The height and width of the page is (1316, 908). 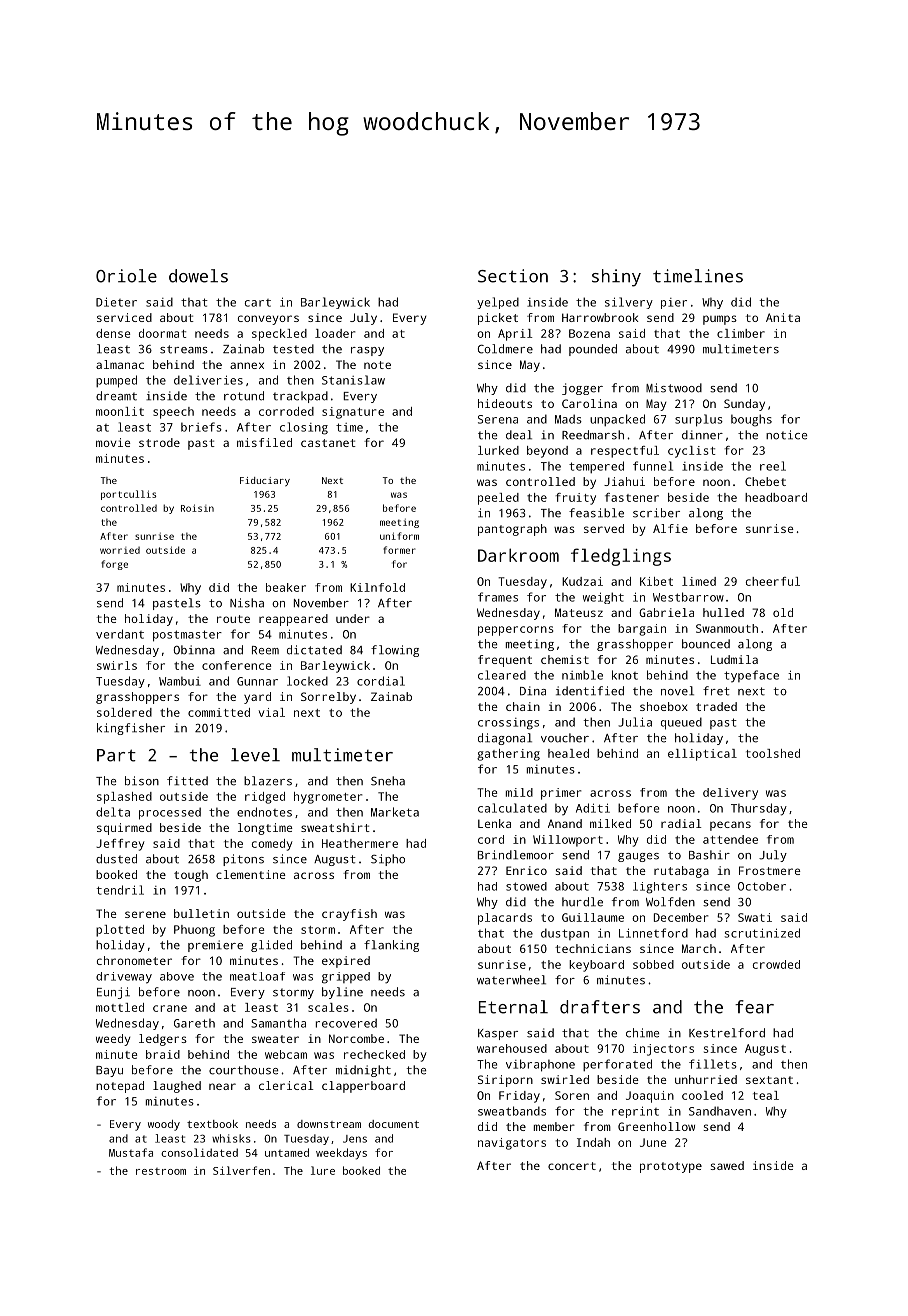 I want to click on limed, so click(x=699, y=581).
